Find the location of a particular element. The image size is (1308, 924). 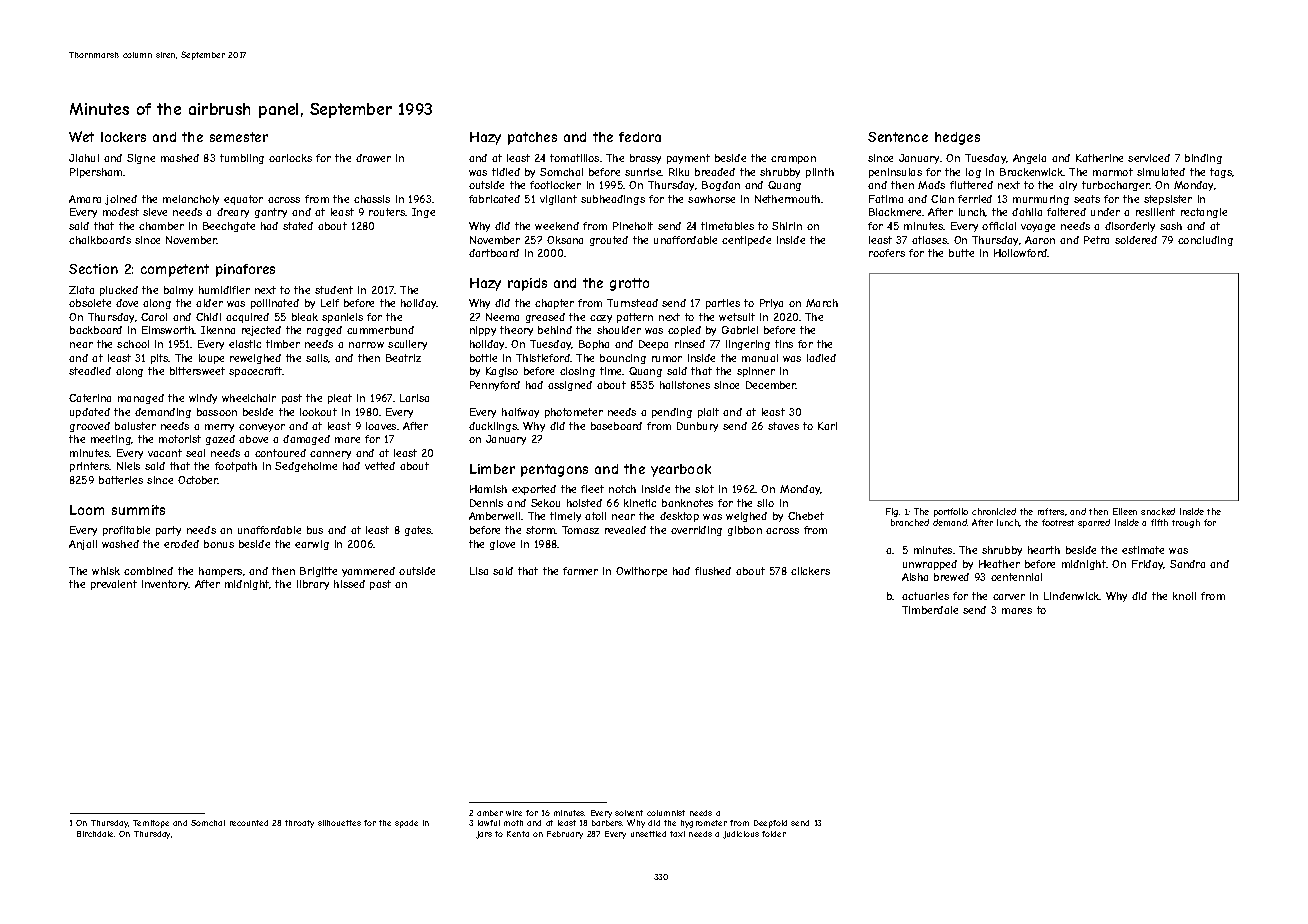

dartboard is located at coordinates (494, 253).
